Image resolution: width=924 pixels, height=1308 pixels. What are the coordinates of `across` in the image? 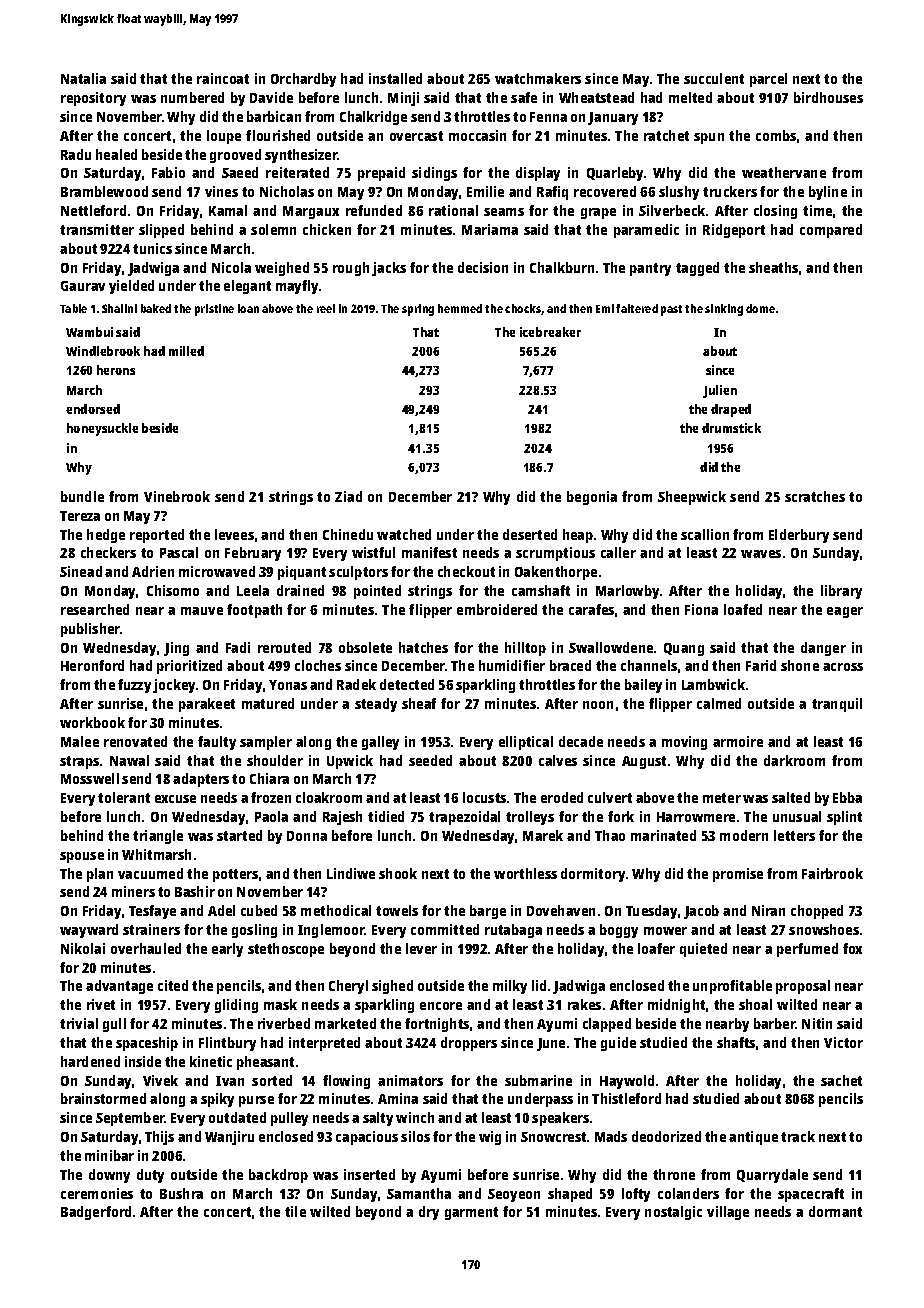 It's located at (843, 667).
